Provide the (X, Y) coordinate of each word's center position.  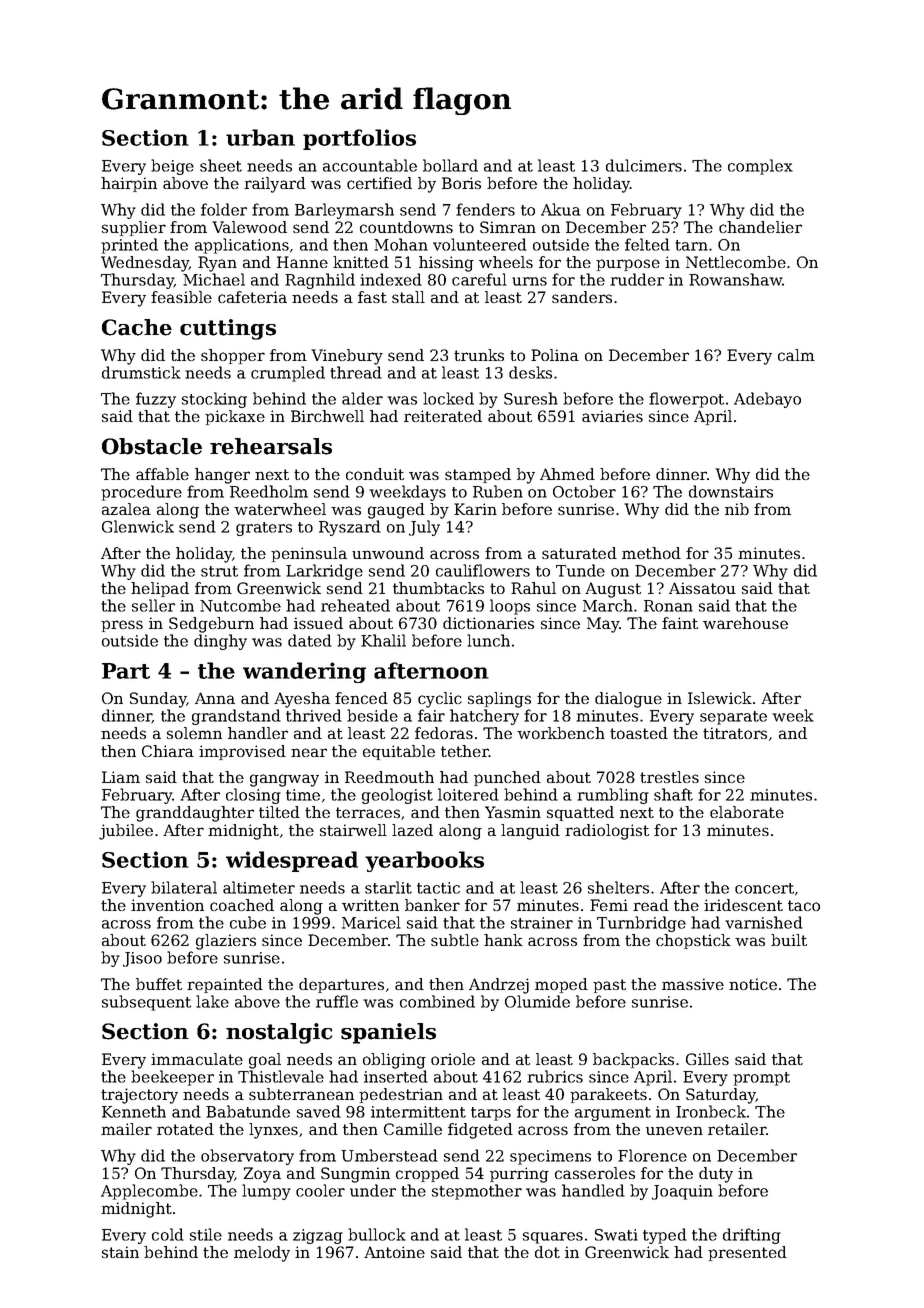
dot (547, 1252)
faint (680, 623)
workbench (561, 733)
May (603, 625)
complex (760, 167)
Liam (121, 777)
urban (260, 137)
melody (262, 1254)
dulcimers (644, 165)
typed (665, 1236)
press (122, 626)
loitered (468, 794)
